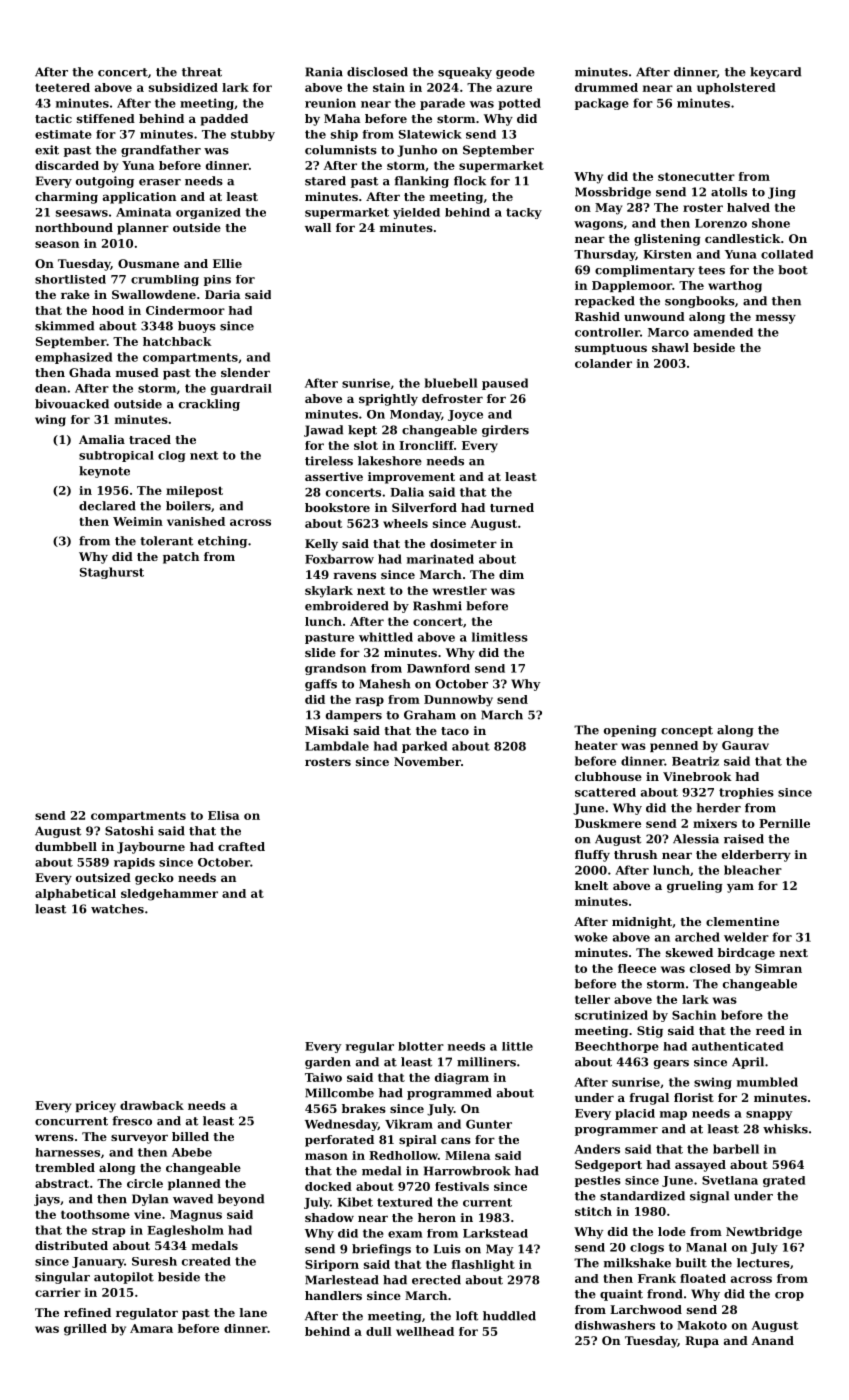 The width and height of the screenshot is (849, 1400). Describe the element at coordinates (512, 507) in the screenshot. I see `turned` at that location.
